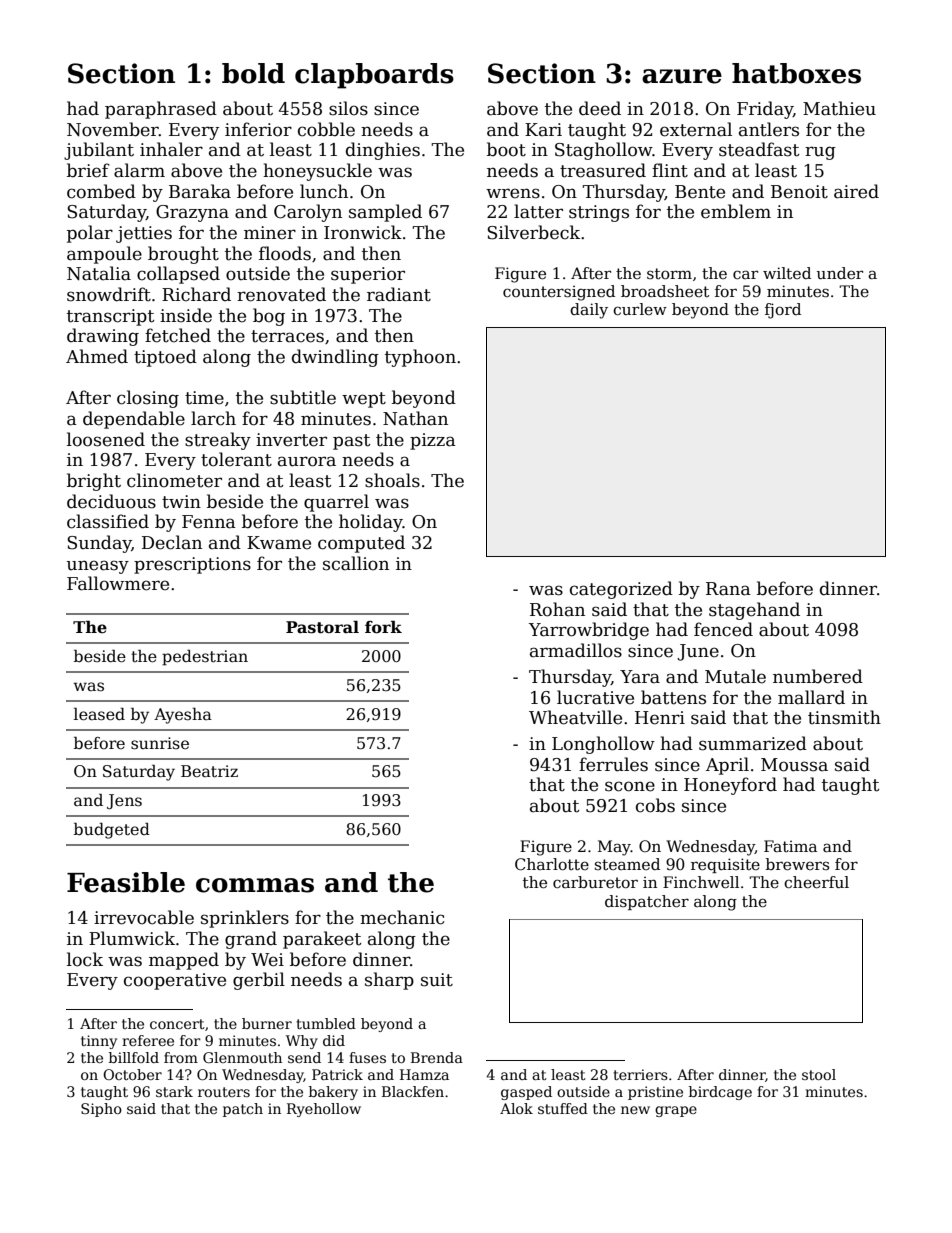 The height and width of the document is (1233, 952). What do you see at coordinates (112, 831) in the document?
I see `budgeted` at bounding box center [112, 831].
